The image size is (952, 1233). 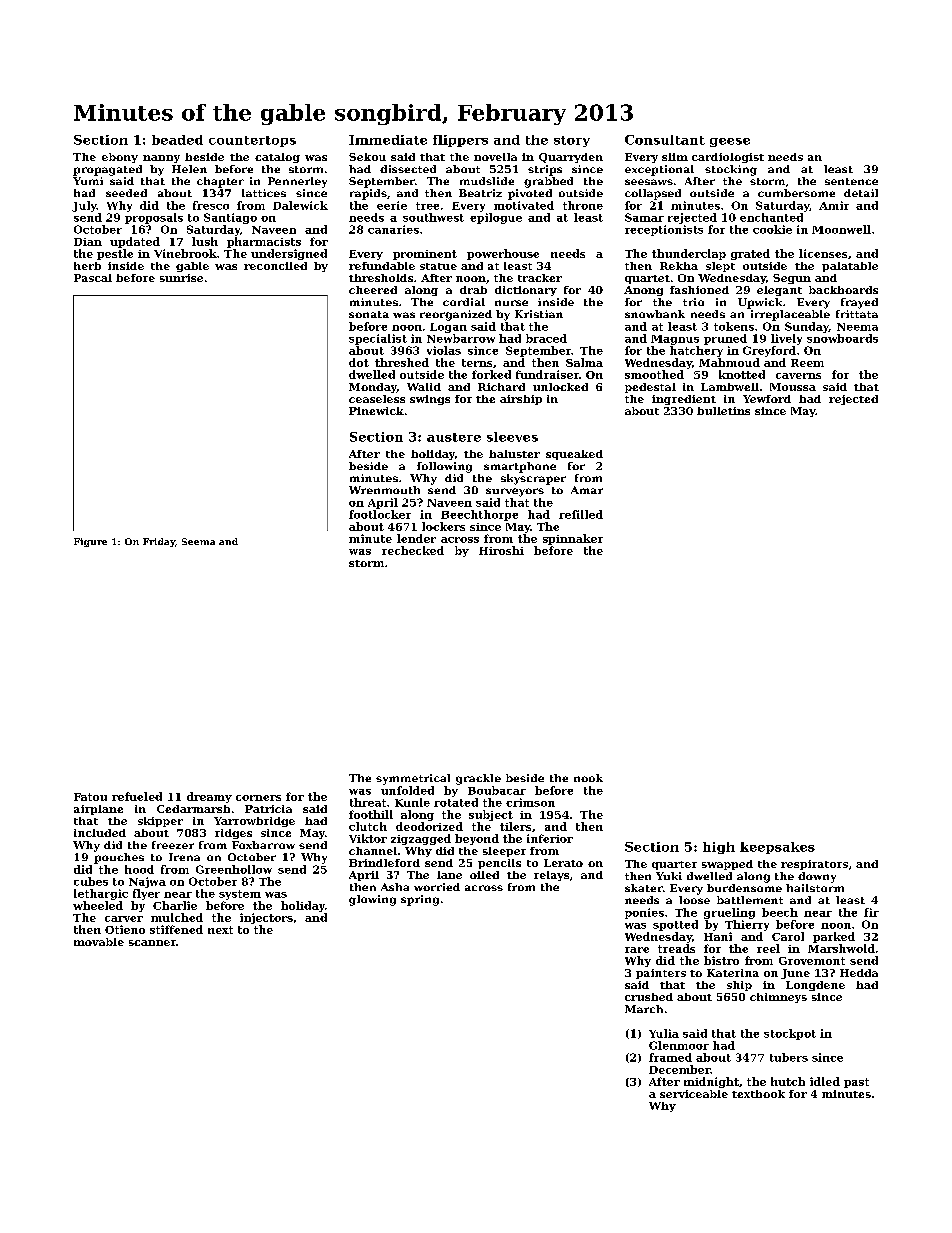 I want to click on Wrenmouth, so click(x=384, y=490).
